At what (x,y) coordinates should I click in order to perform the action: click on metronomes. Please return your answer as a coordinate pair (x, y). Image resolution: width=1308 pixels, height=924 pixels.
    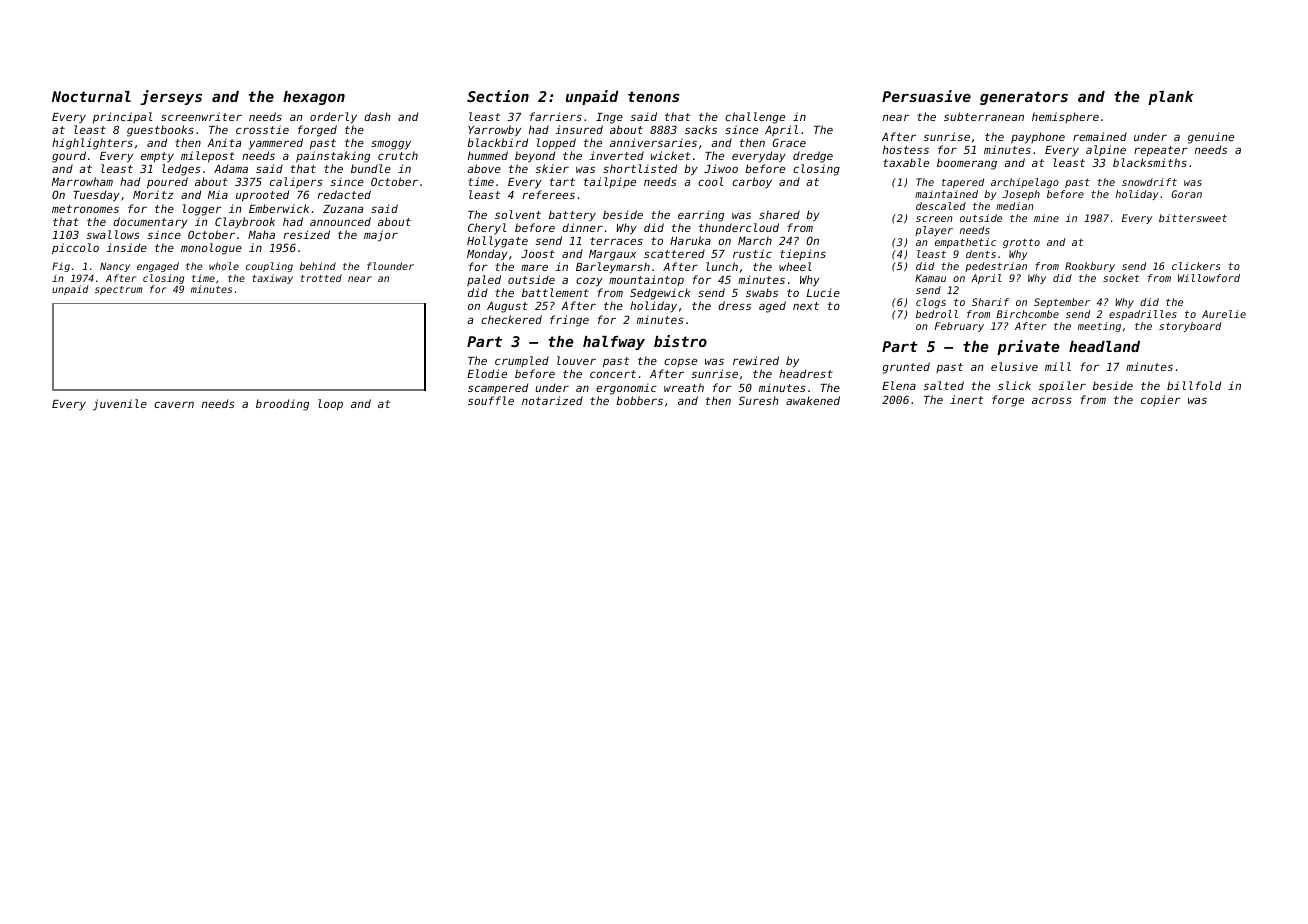
    Looking at the image, I should click on (85, 209).
